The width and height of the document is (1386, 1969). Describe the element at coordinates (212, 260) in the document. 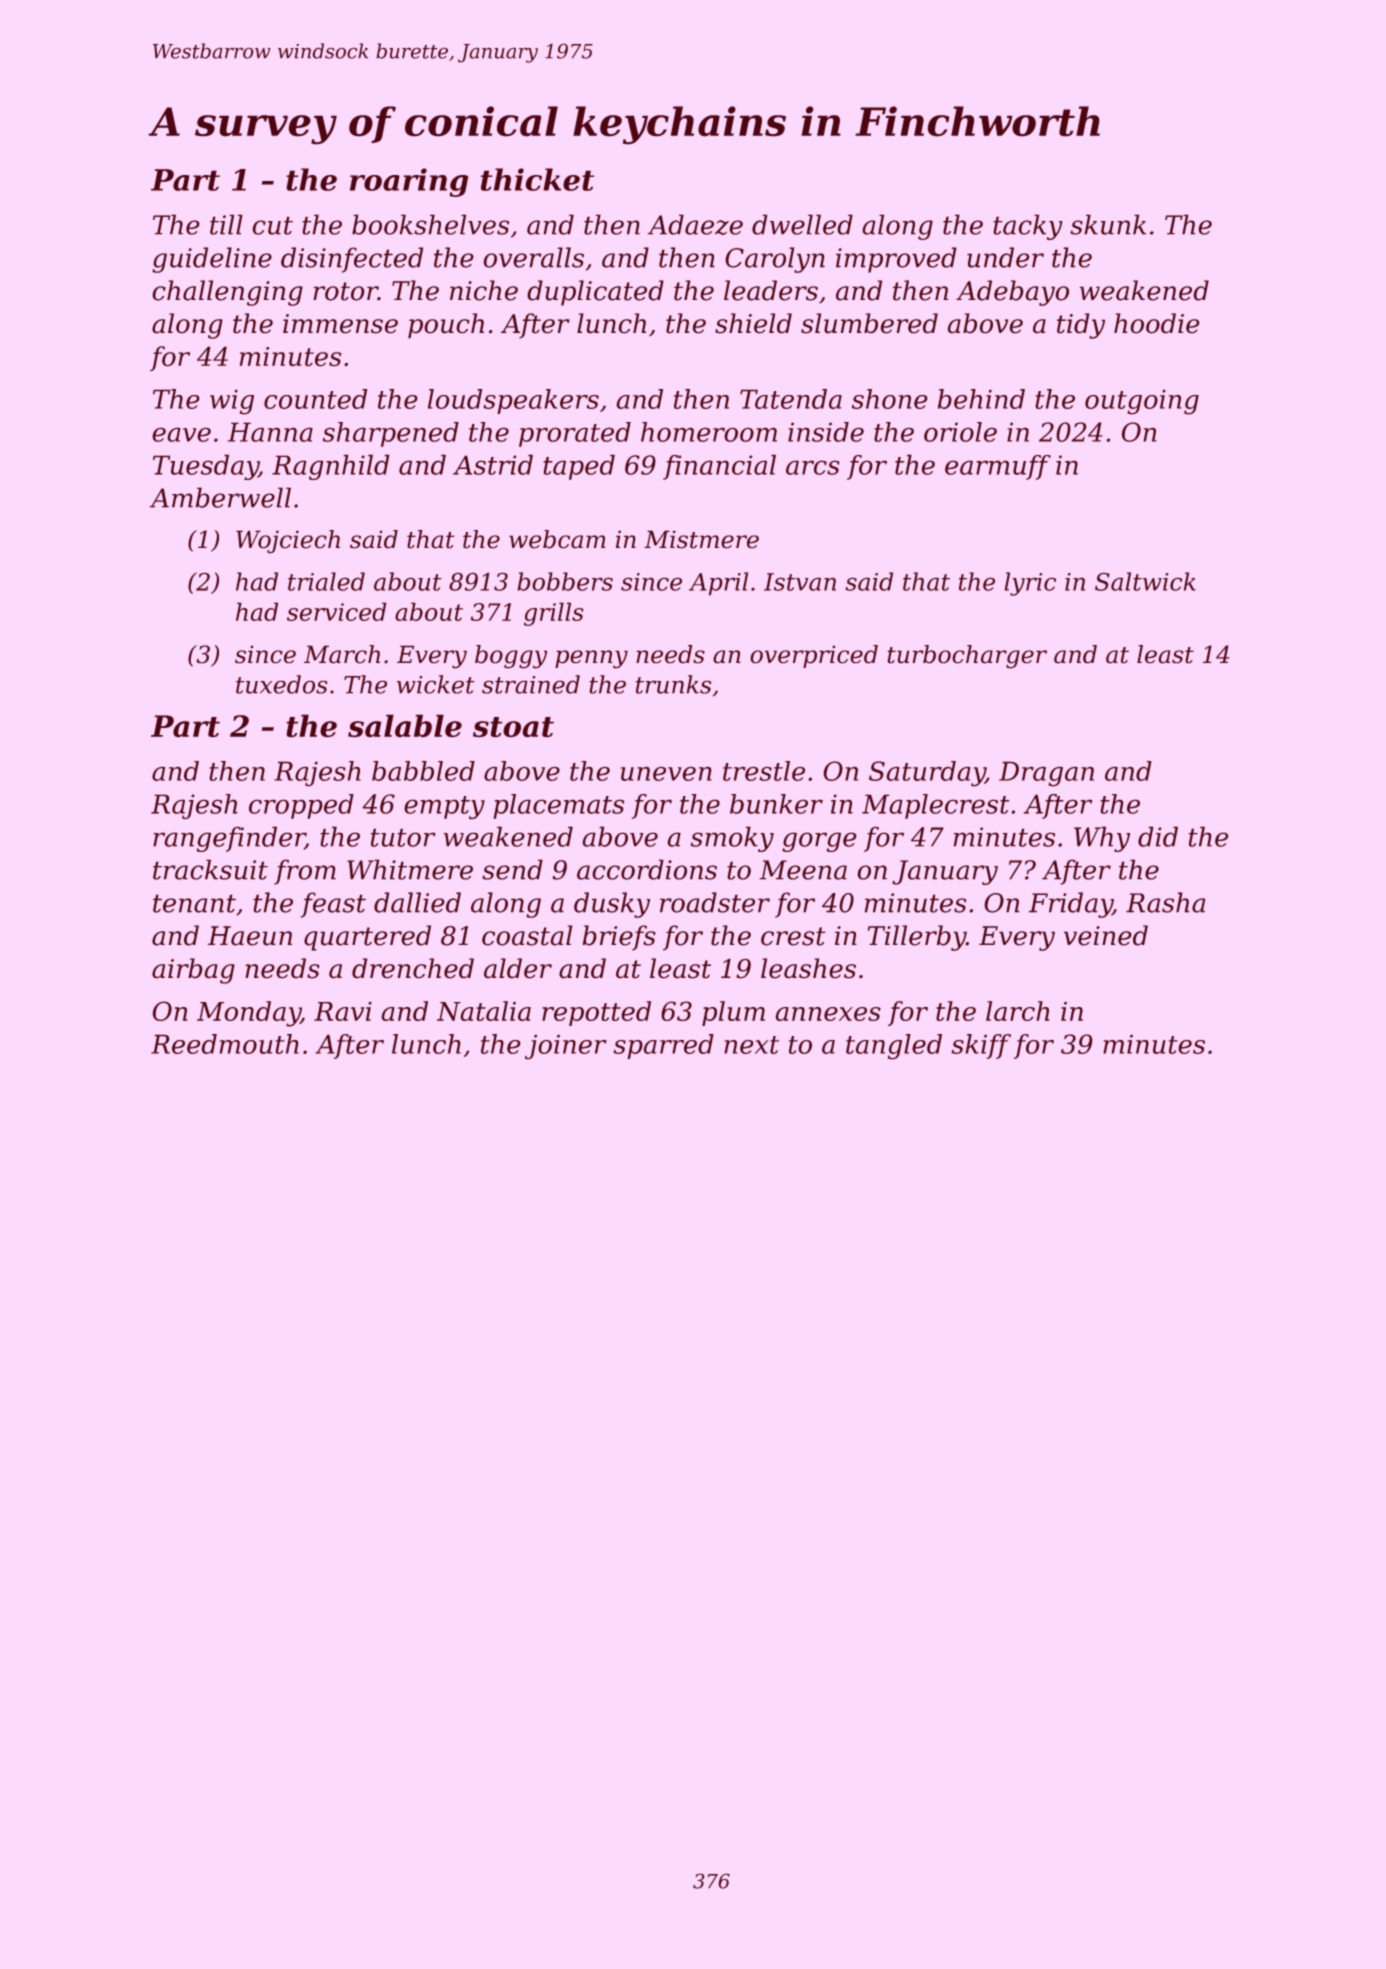

I see `guideline` at that location.
